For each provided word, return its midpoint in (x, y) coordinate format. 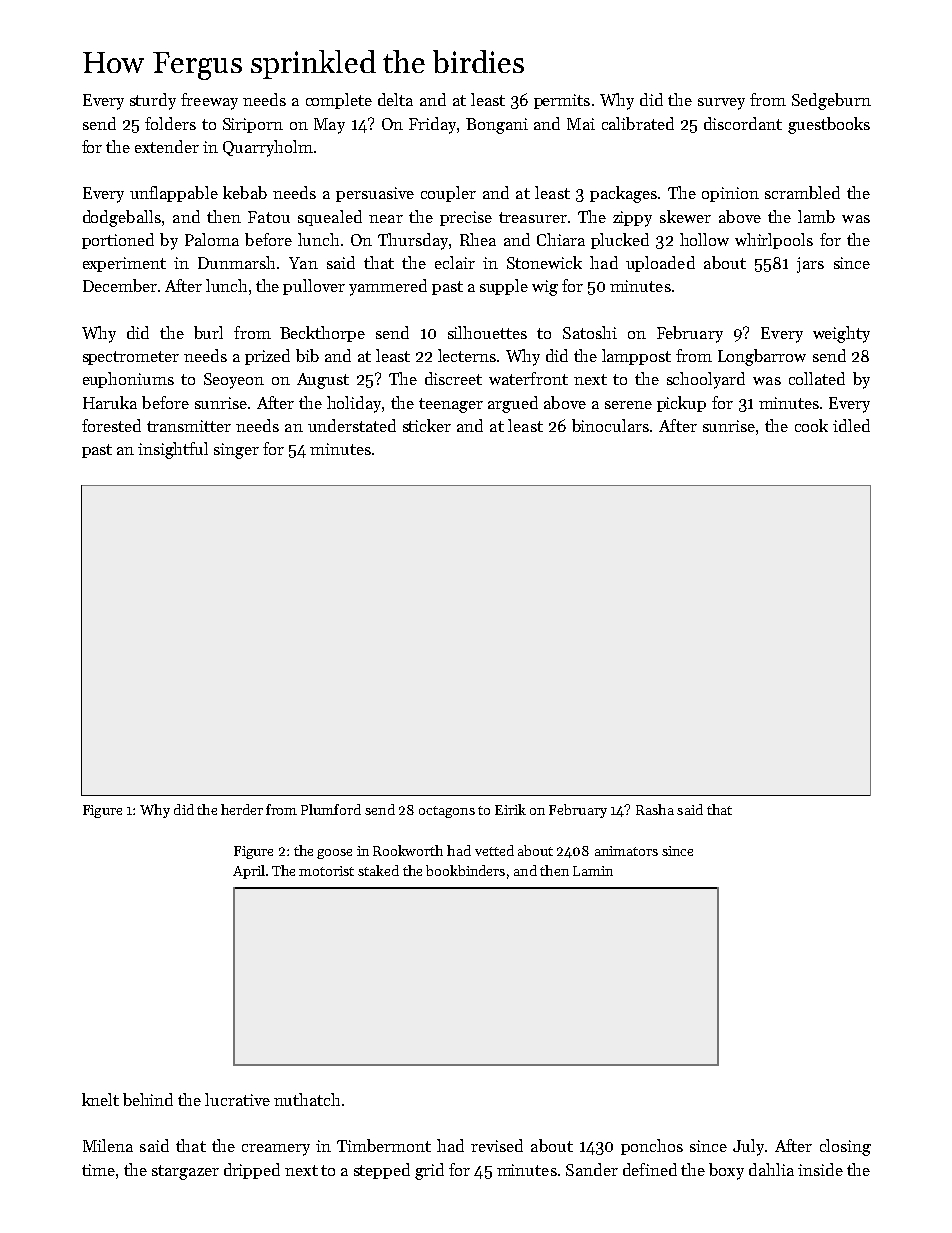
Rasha (655, 809)
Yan (303, 263)
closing (845, 1147)
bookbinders (465, 870)
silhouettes (487, 332)
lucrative (237, 1099)
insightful (173, 450)
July (748, 1147)
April (249, 872)
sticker (427, 425)
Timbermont (384, 1145)
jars (810, 265)
